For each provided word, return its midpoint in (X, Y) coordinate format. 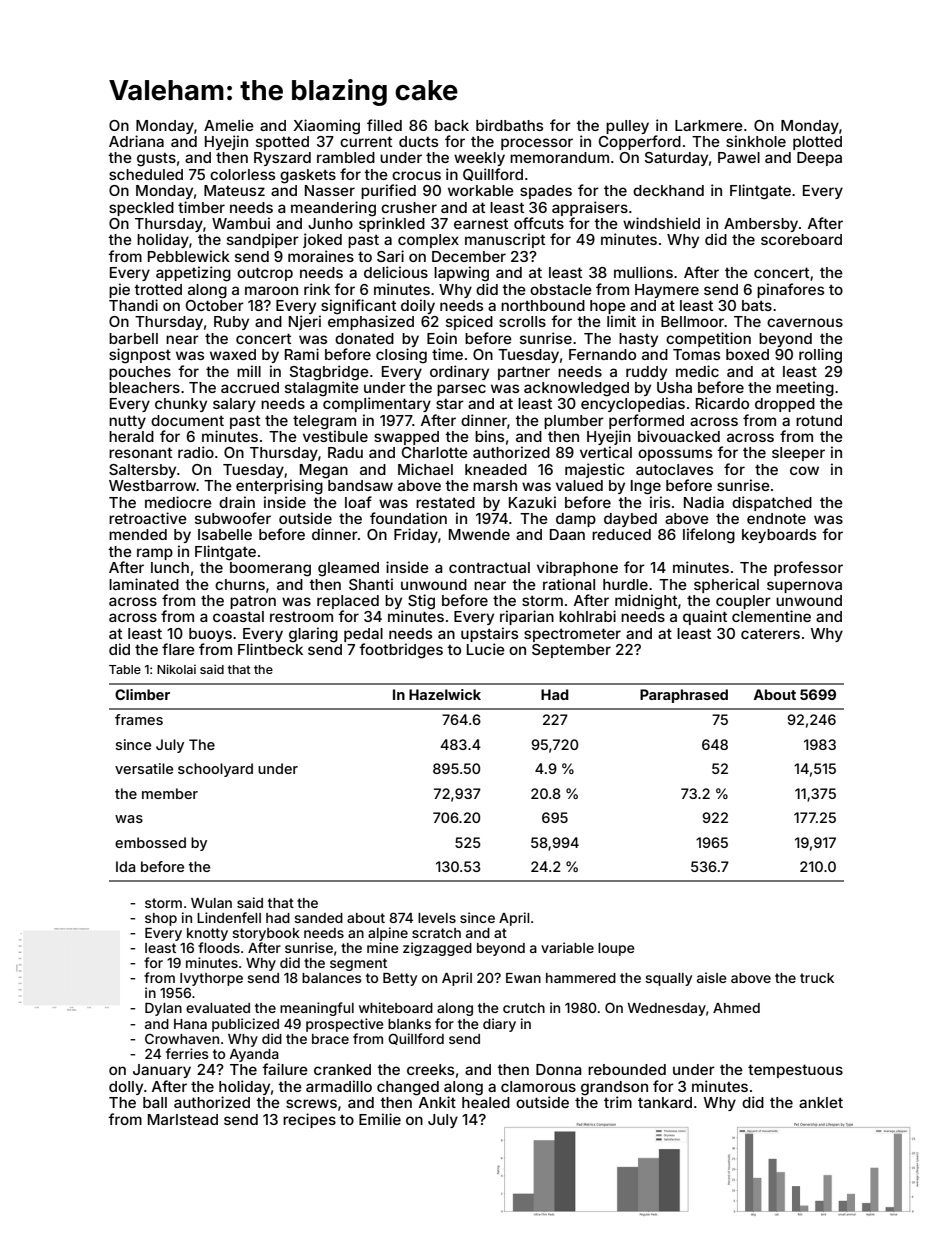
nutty (127, 422)
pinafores (790, 290)
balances (332, 978)
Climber (142, 694)
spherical (726, 585)
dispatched (772, 503)
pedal (363, 635)
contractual (489, 567)
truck (817, 978)
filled (384, 125)
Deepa (819, 159)
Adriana (136, 141)
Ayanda (254, 1055)
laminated (144, 584)
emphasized (371, 322)
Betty (400, 979)
